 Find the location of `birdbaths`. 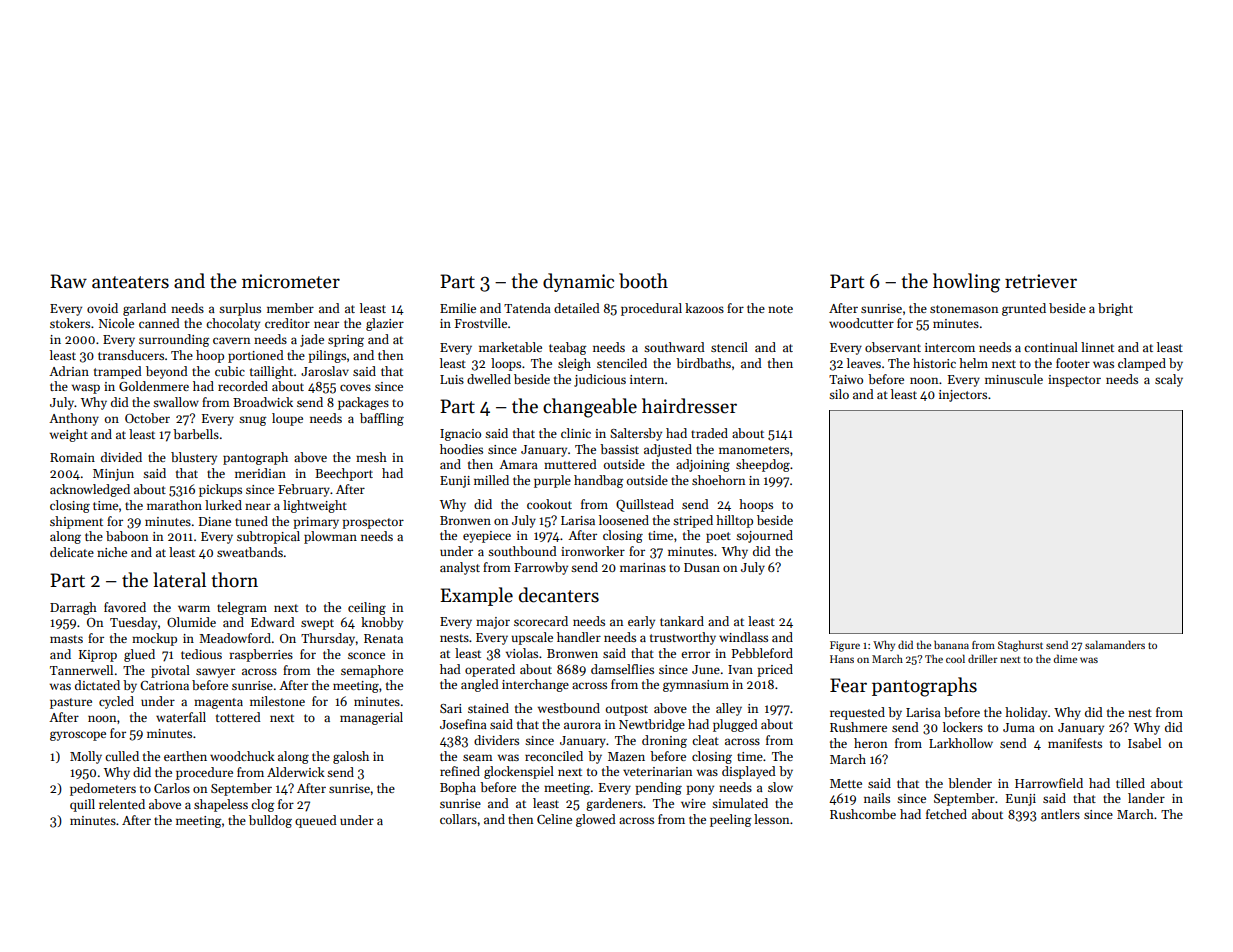

birdbaths is located at coordinates (703, 363).
